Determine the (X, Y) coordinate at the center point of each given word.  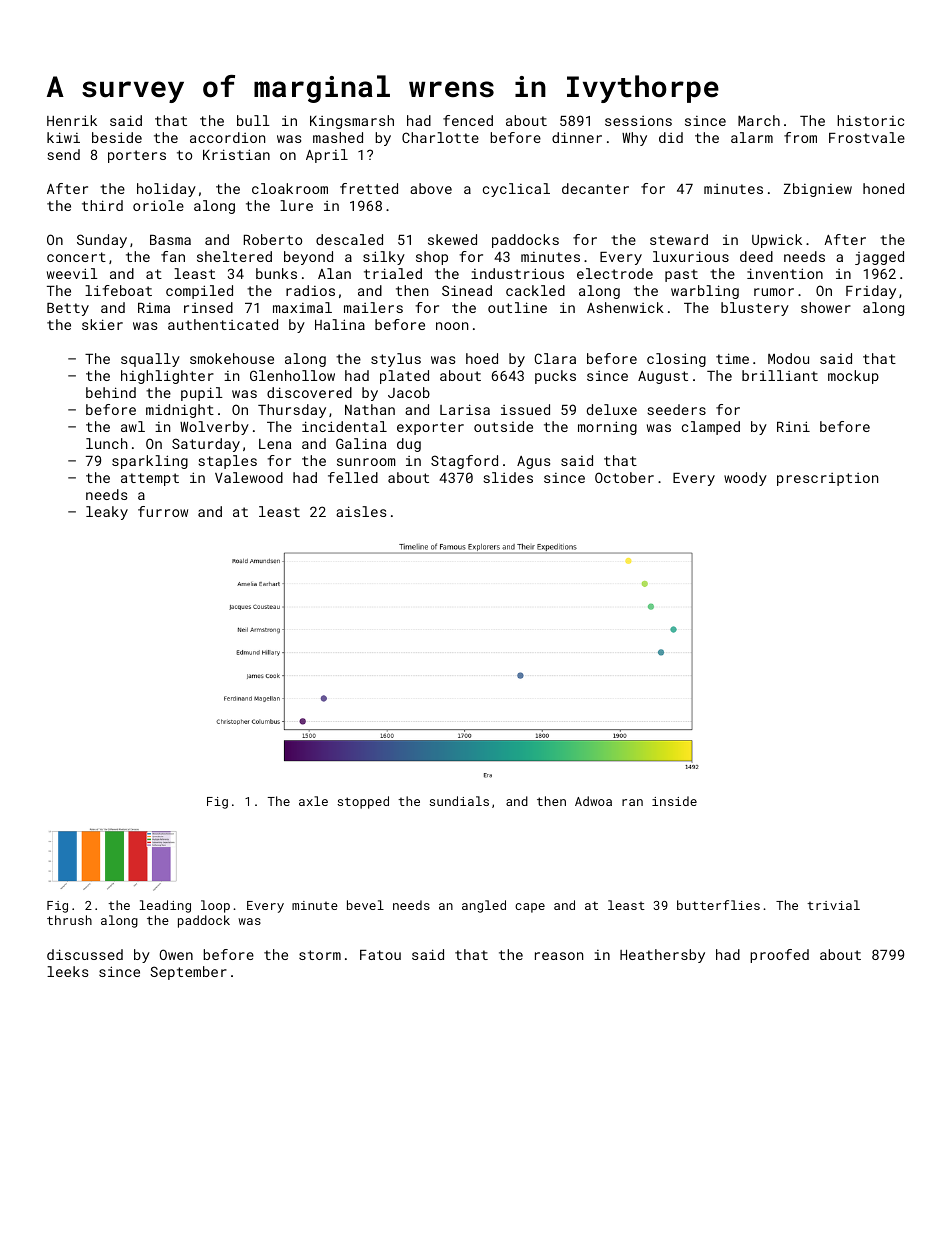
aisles (361, 511)
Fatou (380, 955)
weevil (72, 273)
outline (517, 307)
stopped (363, 802)
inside (674, 801)
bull (253, 120)
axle (313, 801)
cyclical (516, 190)
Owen (176, 954)
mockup (853, 377)
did (671, 137)
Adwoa (593, 801)
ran (632, 802)
